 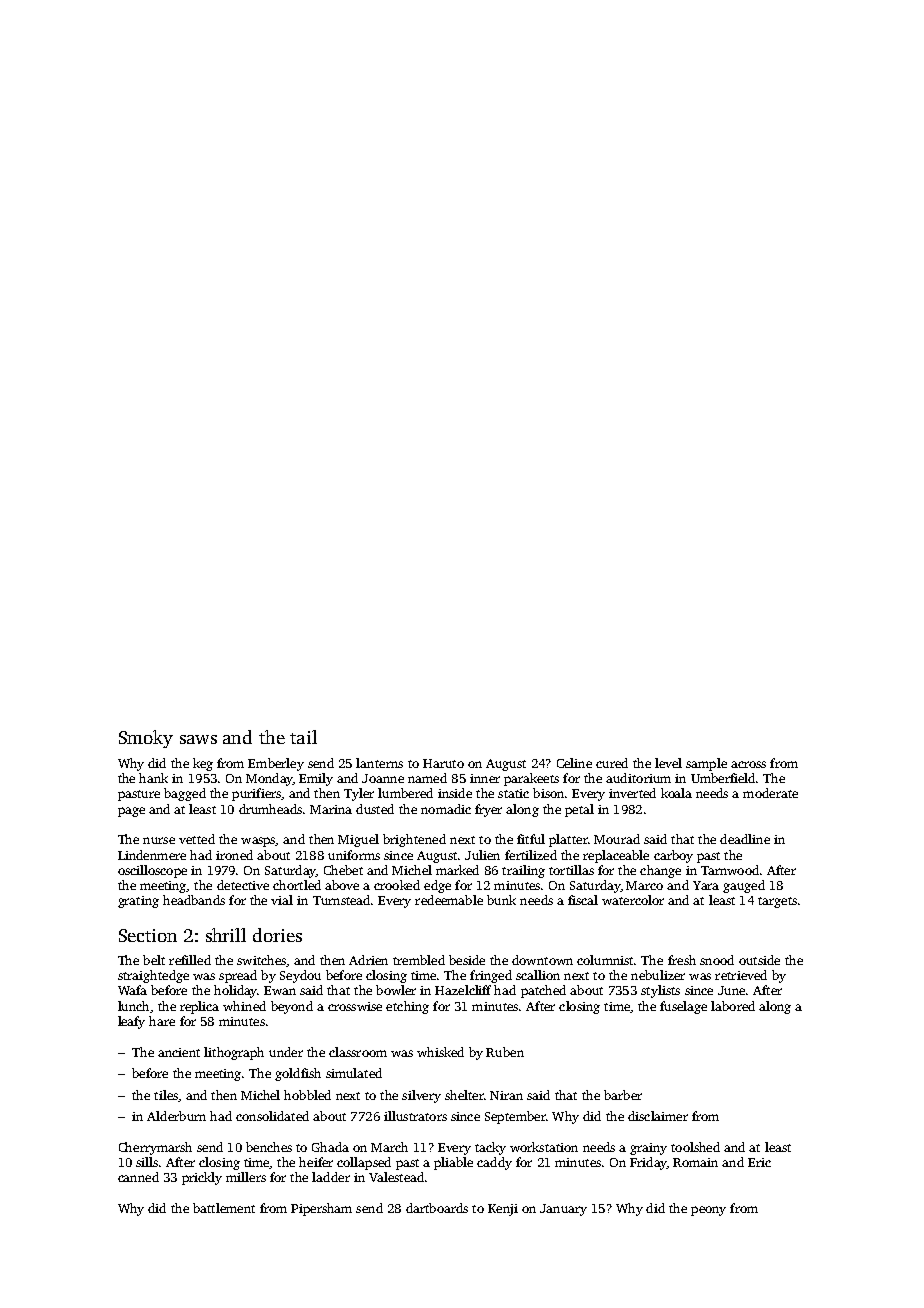 What do you see at coordinates (759, 1162) in the page?
I see `Eric` at bounding box center [759, 1162].
